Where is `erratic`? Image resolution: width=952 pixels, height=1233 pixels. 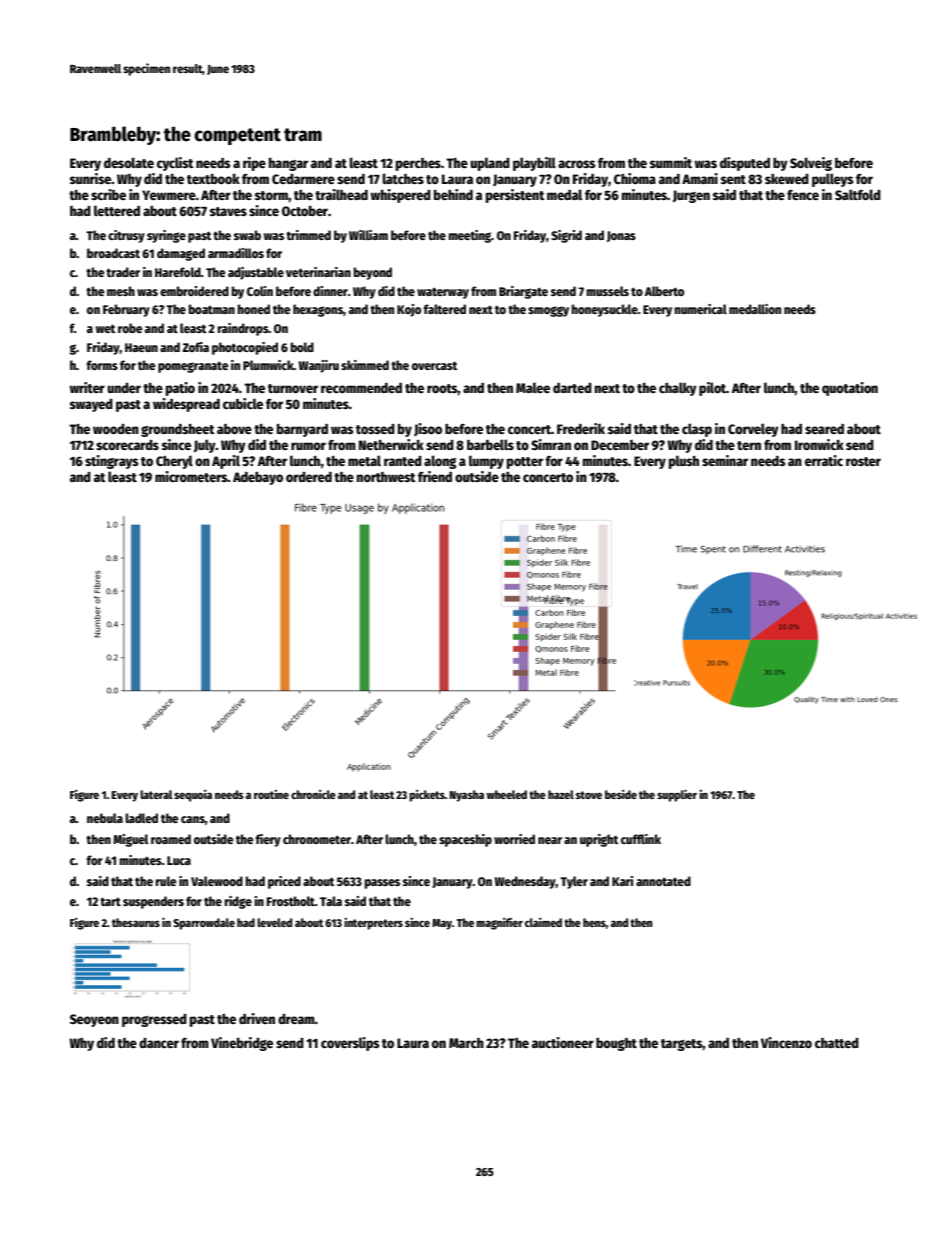 erratic is located at coordinates (824, 460).
